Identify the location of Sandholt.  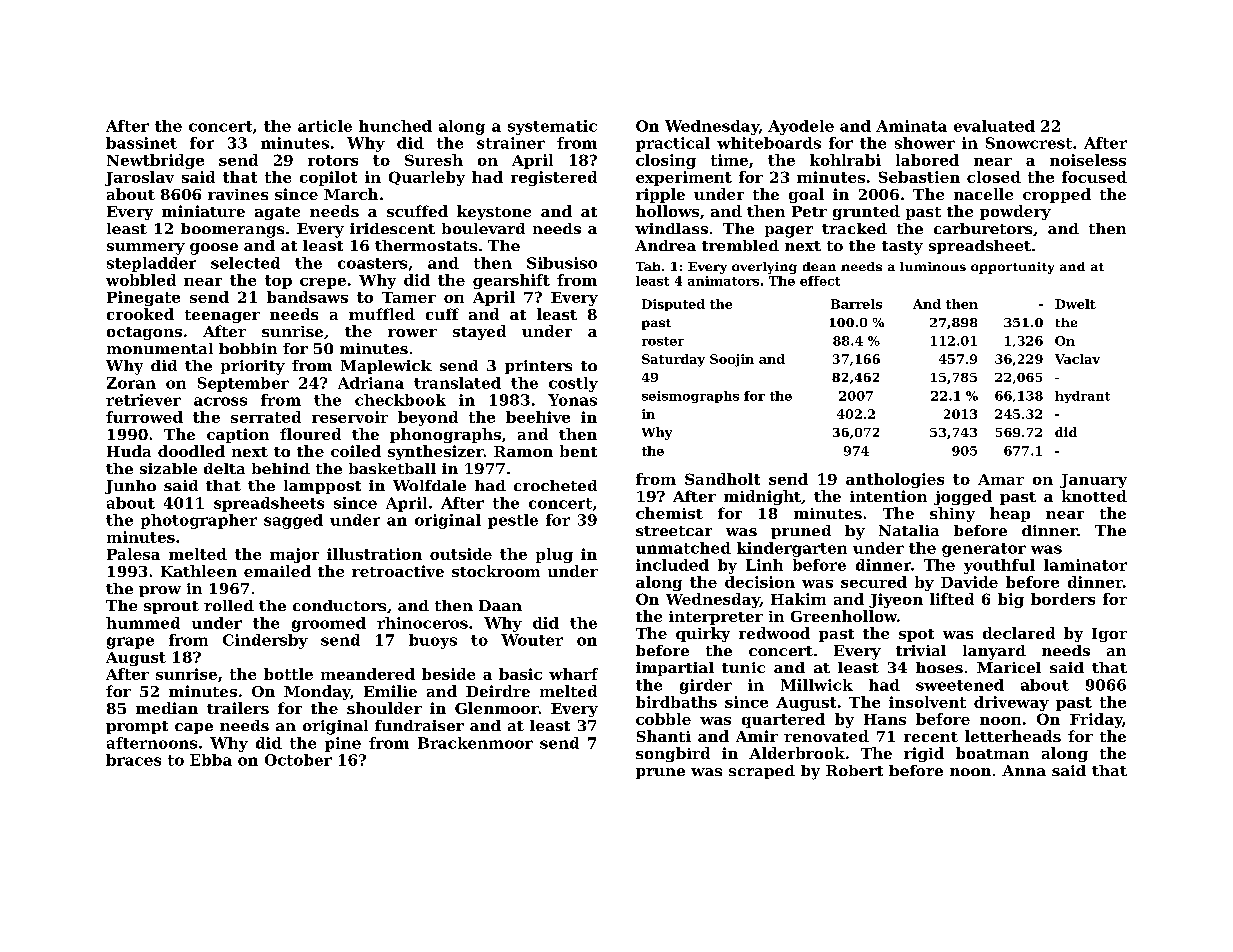
(722, 479).
